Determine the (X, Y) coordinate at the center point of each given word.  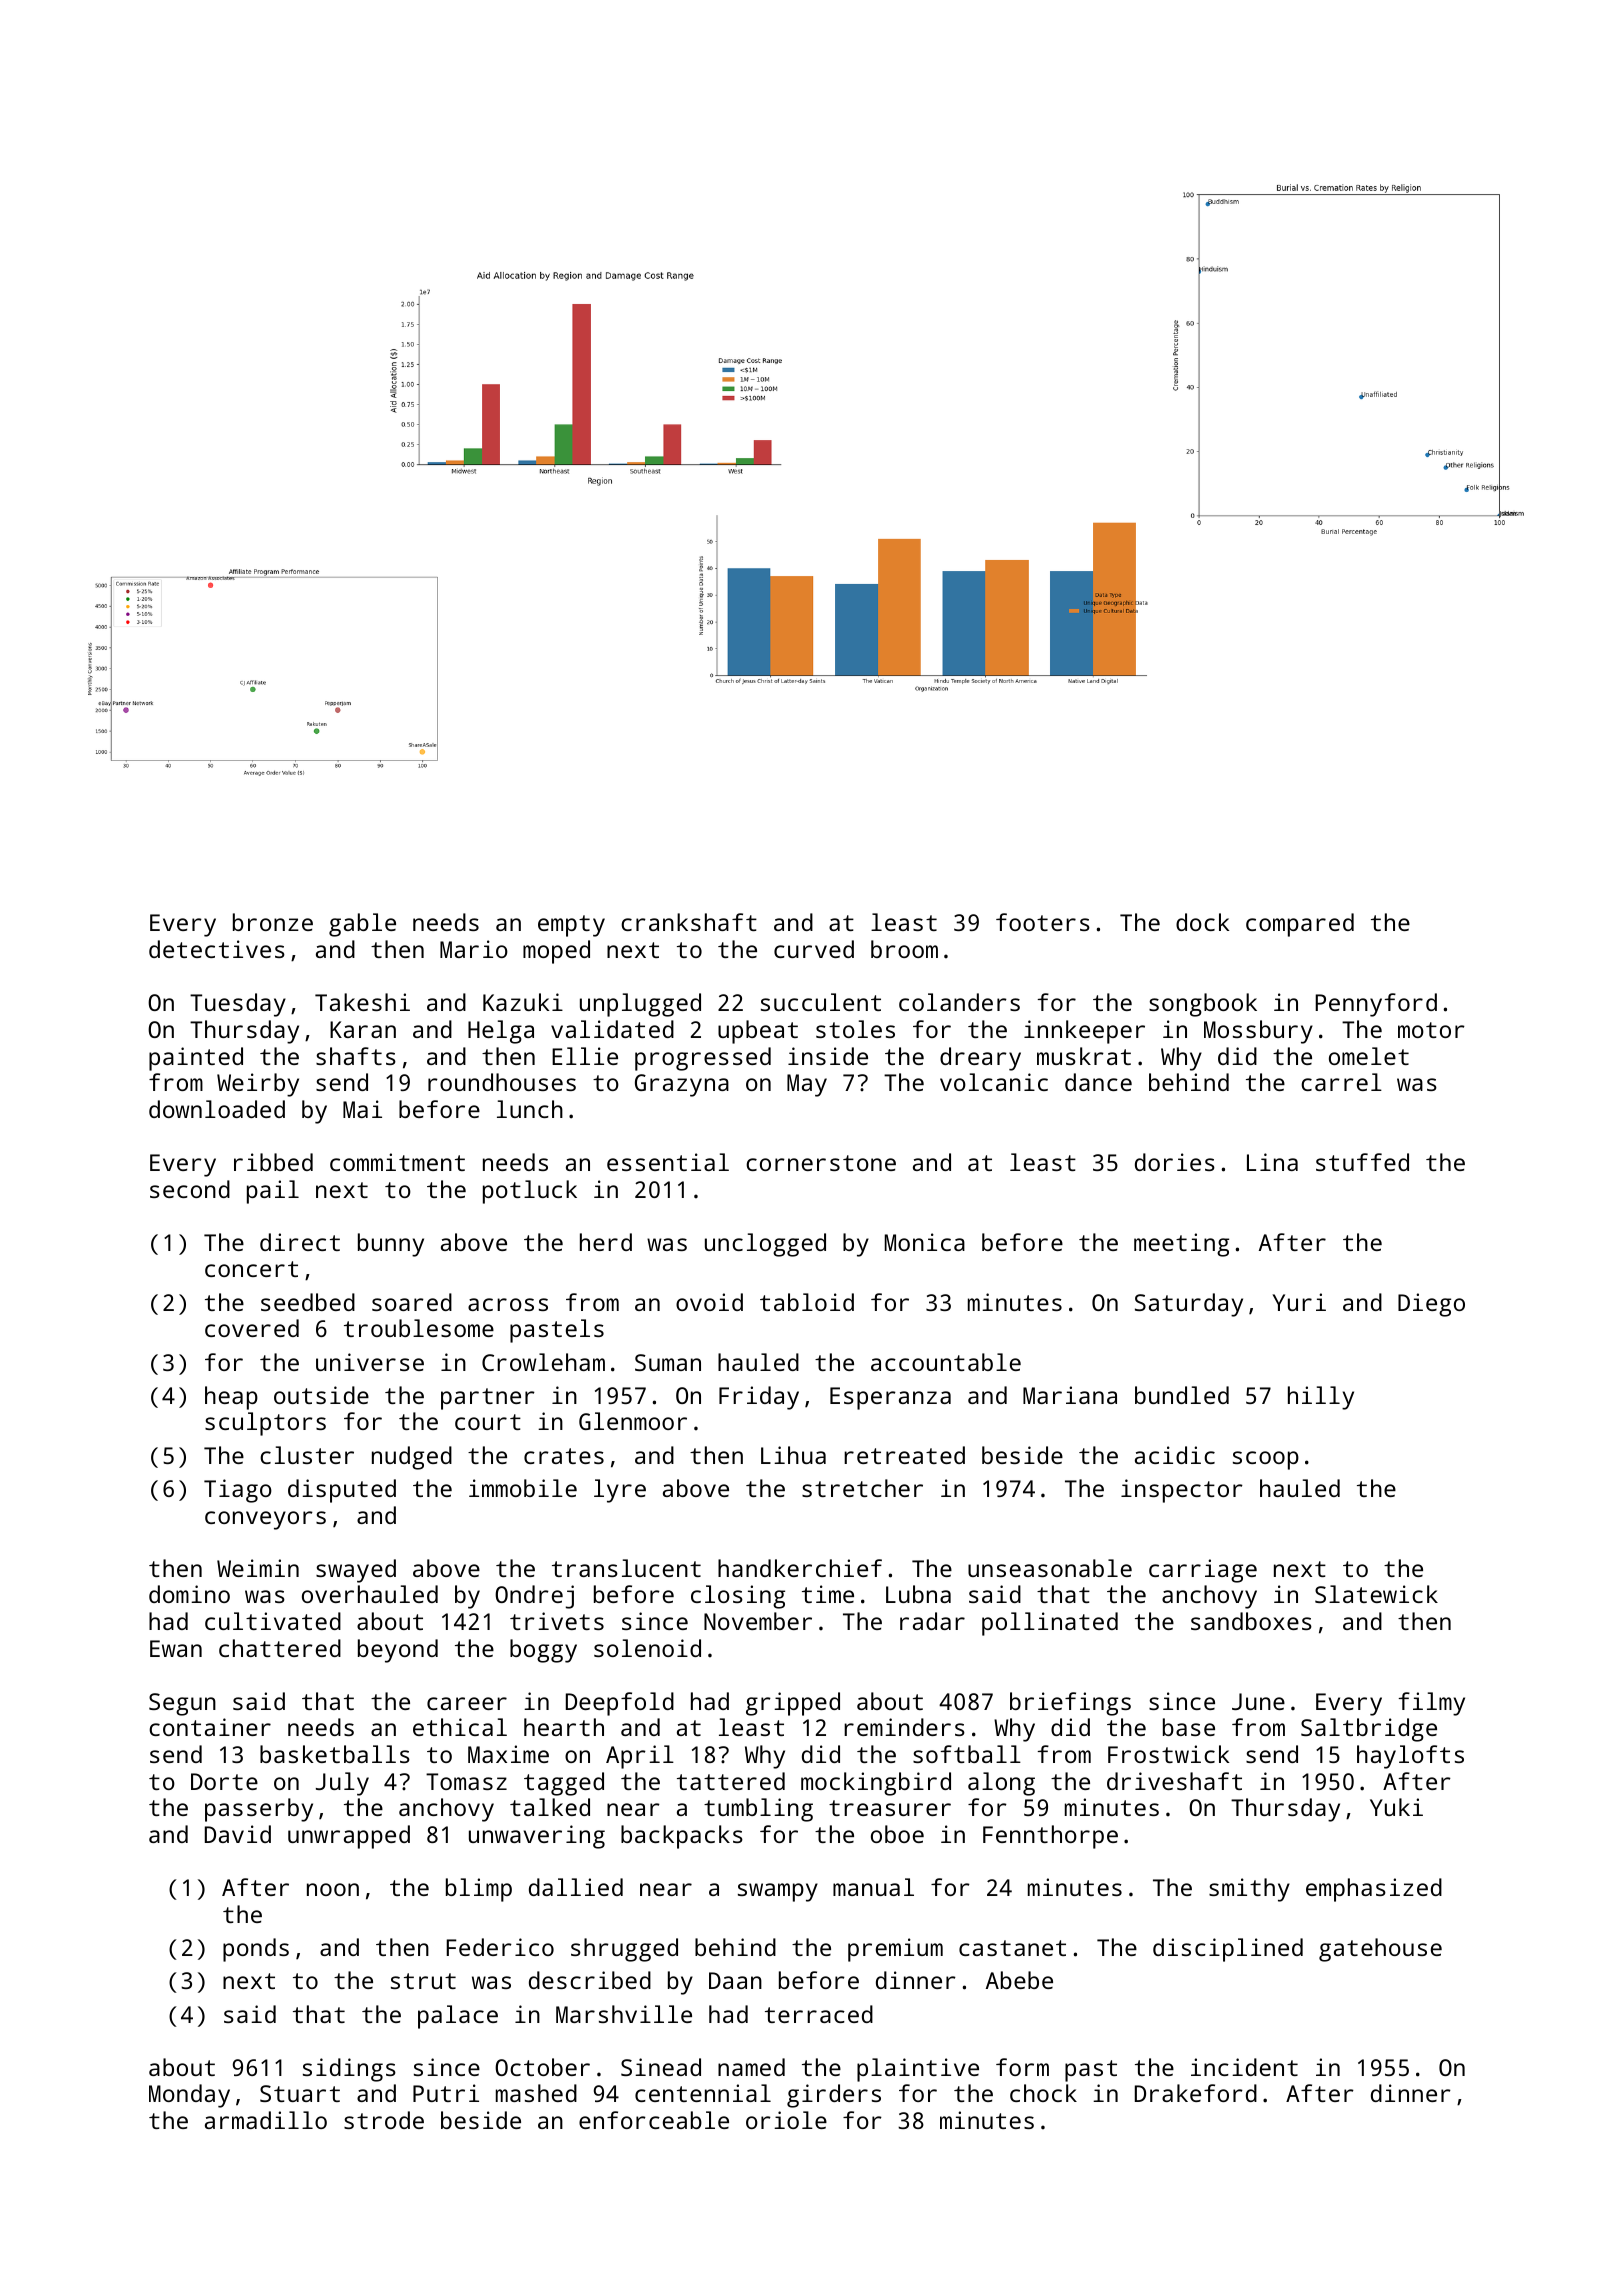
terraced (819, 2014)
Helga (501, 1032)
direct (300, 1242)
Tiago (238, 1491)
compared (1300, 925)
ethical (460, 1727)
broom (904, 949)
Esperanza (890, 1398)
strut (423, 1981)
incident (1244, 2067)
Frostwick (1168, 1754)
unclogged (765, 1245)
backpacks (682, 1837)
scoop (1266, 1460)
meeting (1181, 1245)
